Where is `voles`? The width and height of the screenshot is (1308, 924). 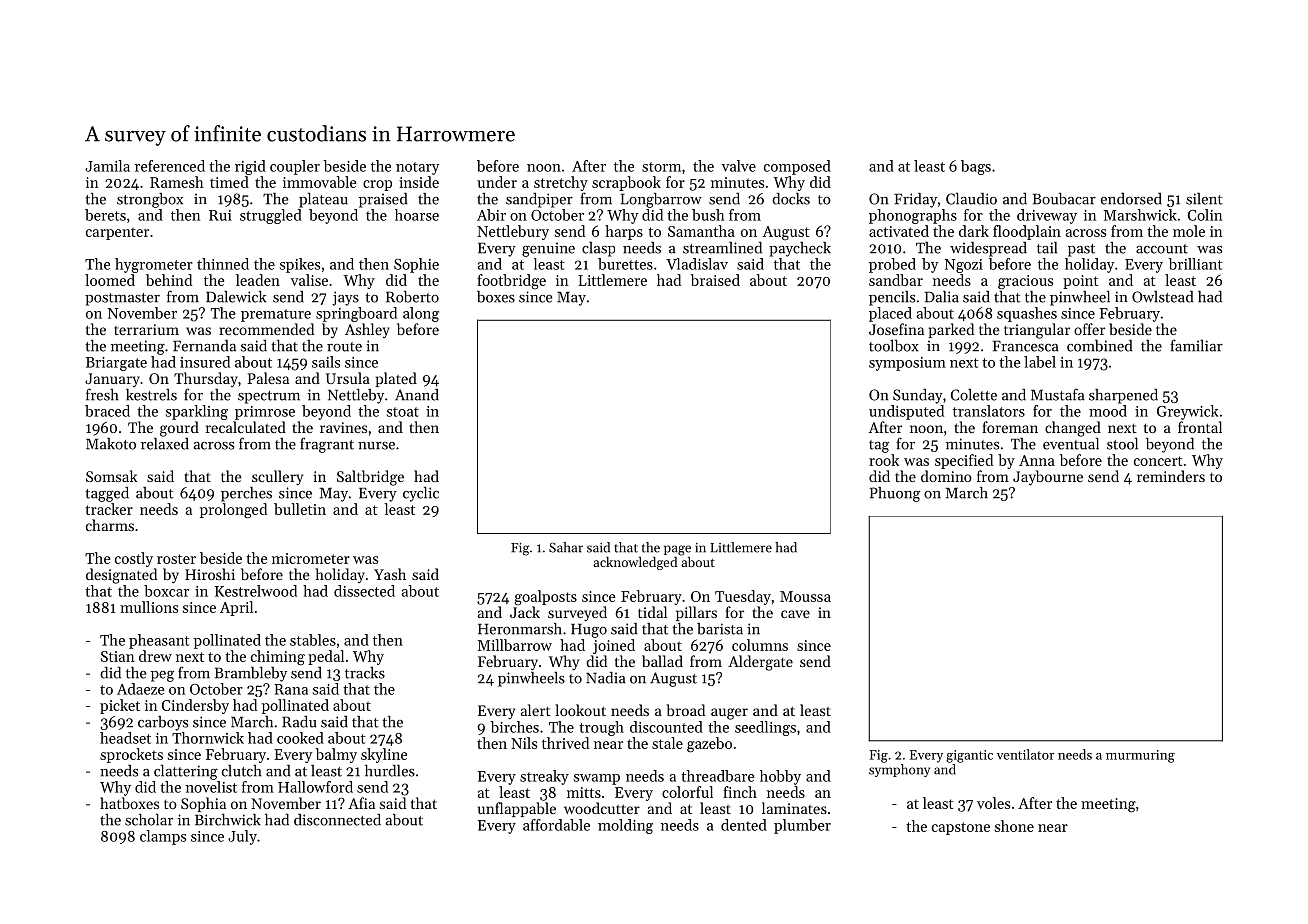
voles is located at coordinates (993, 803).
